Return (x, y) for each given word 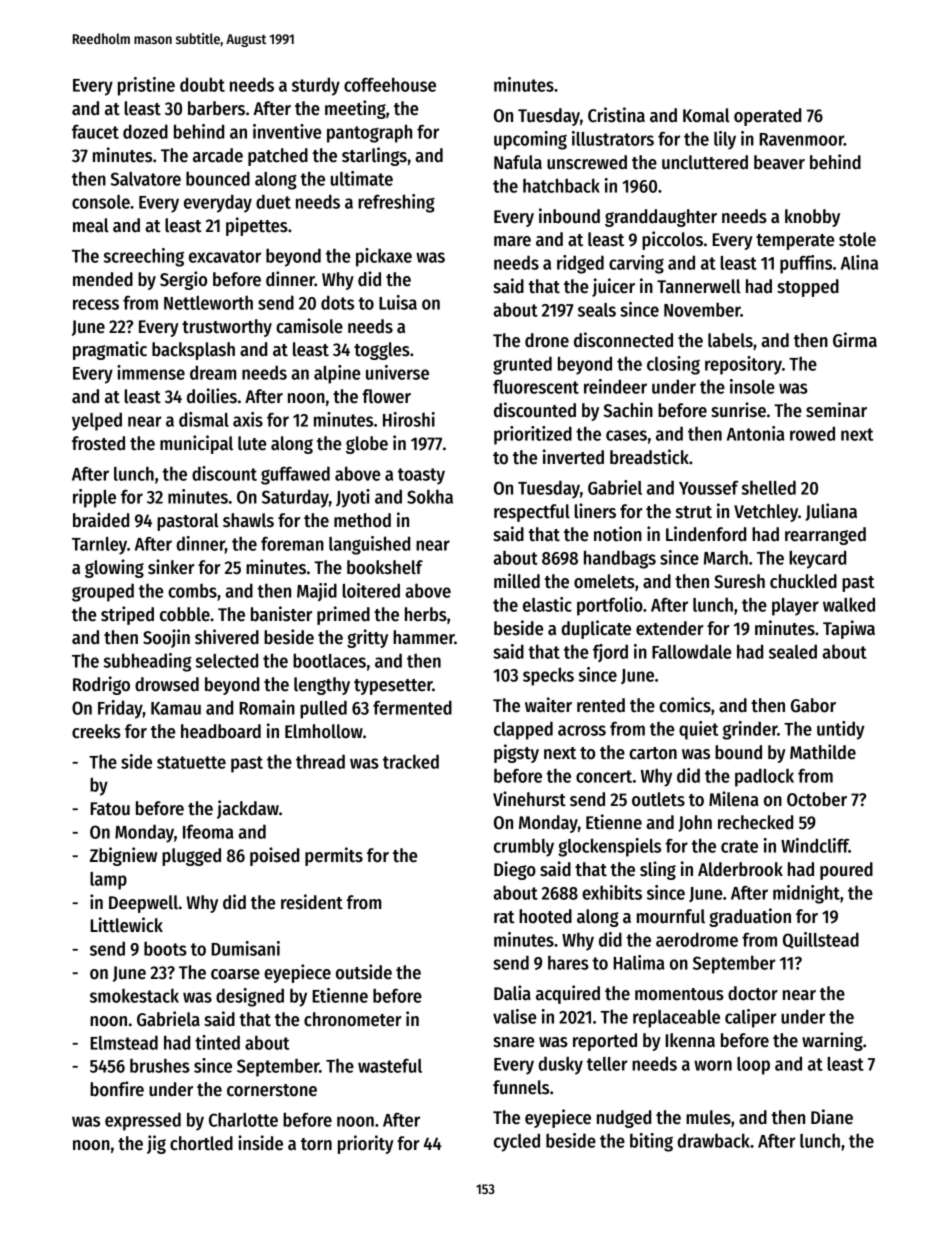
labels (730, 340)
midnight (806, 894)
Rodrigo (101, 685)
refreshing (396, 203)
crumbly (524, 847)
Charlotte (243, 1119)
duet (273, 201)
